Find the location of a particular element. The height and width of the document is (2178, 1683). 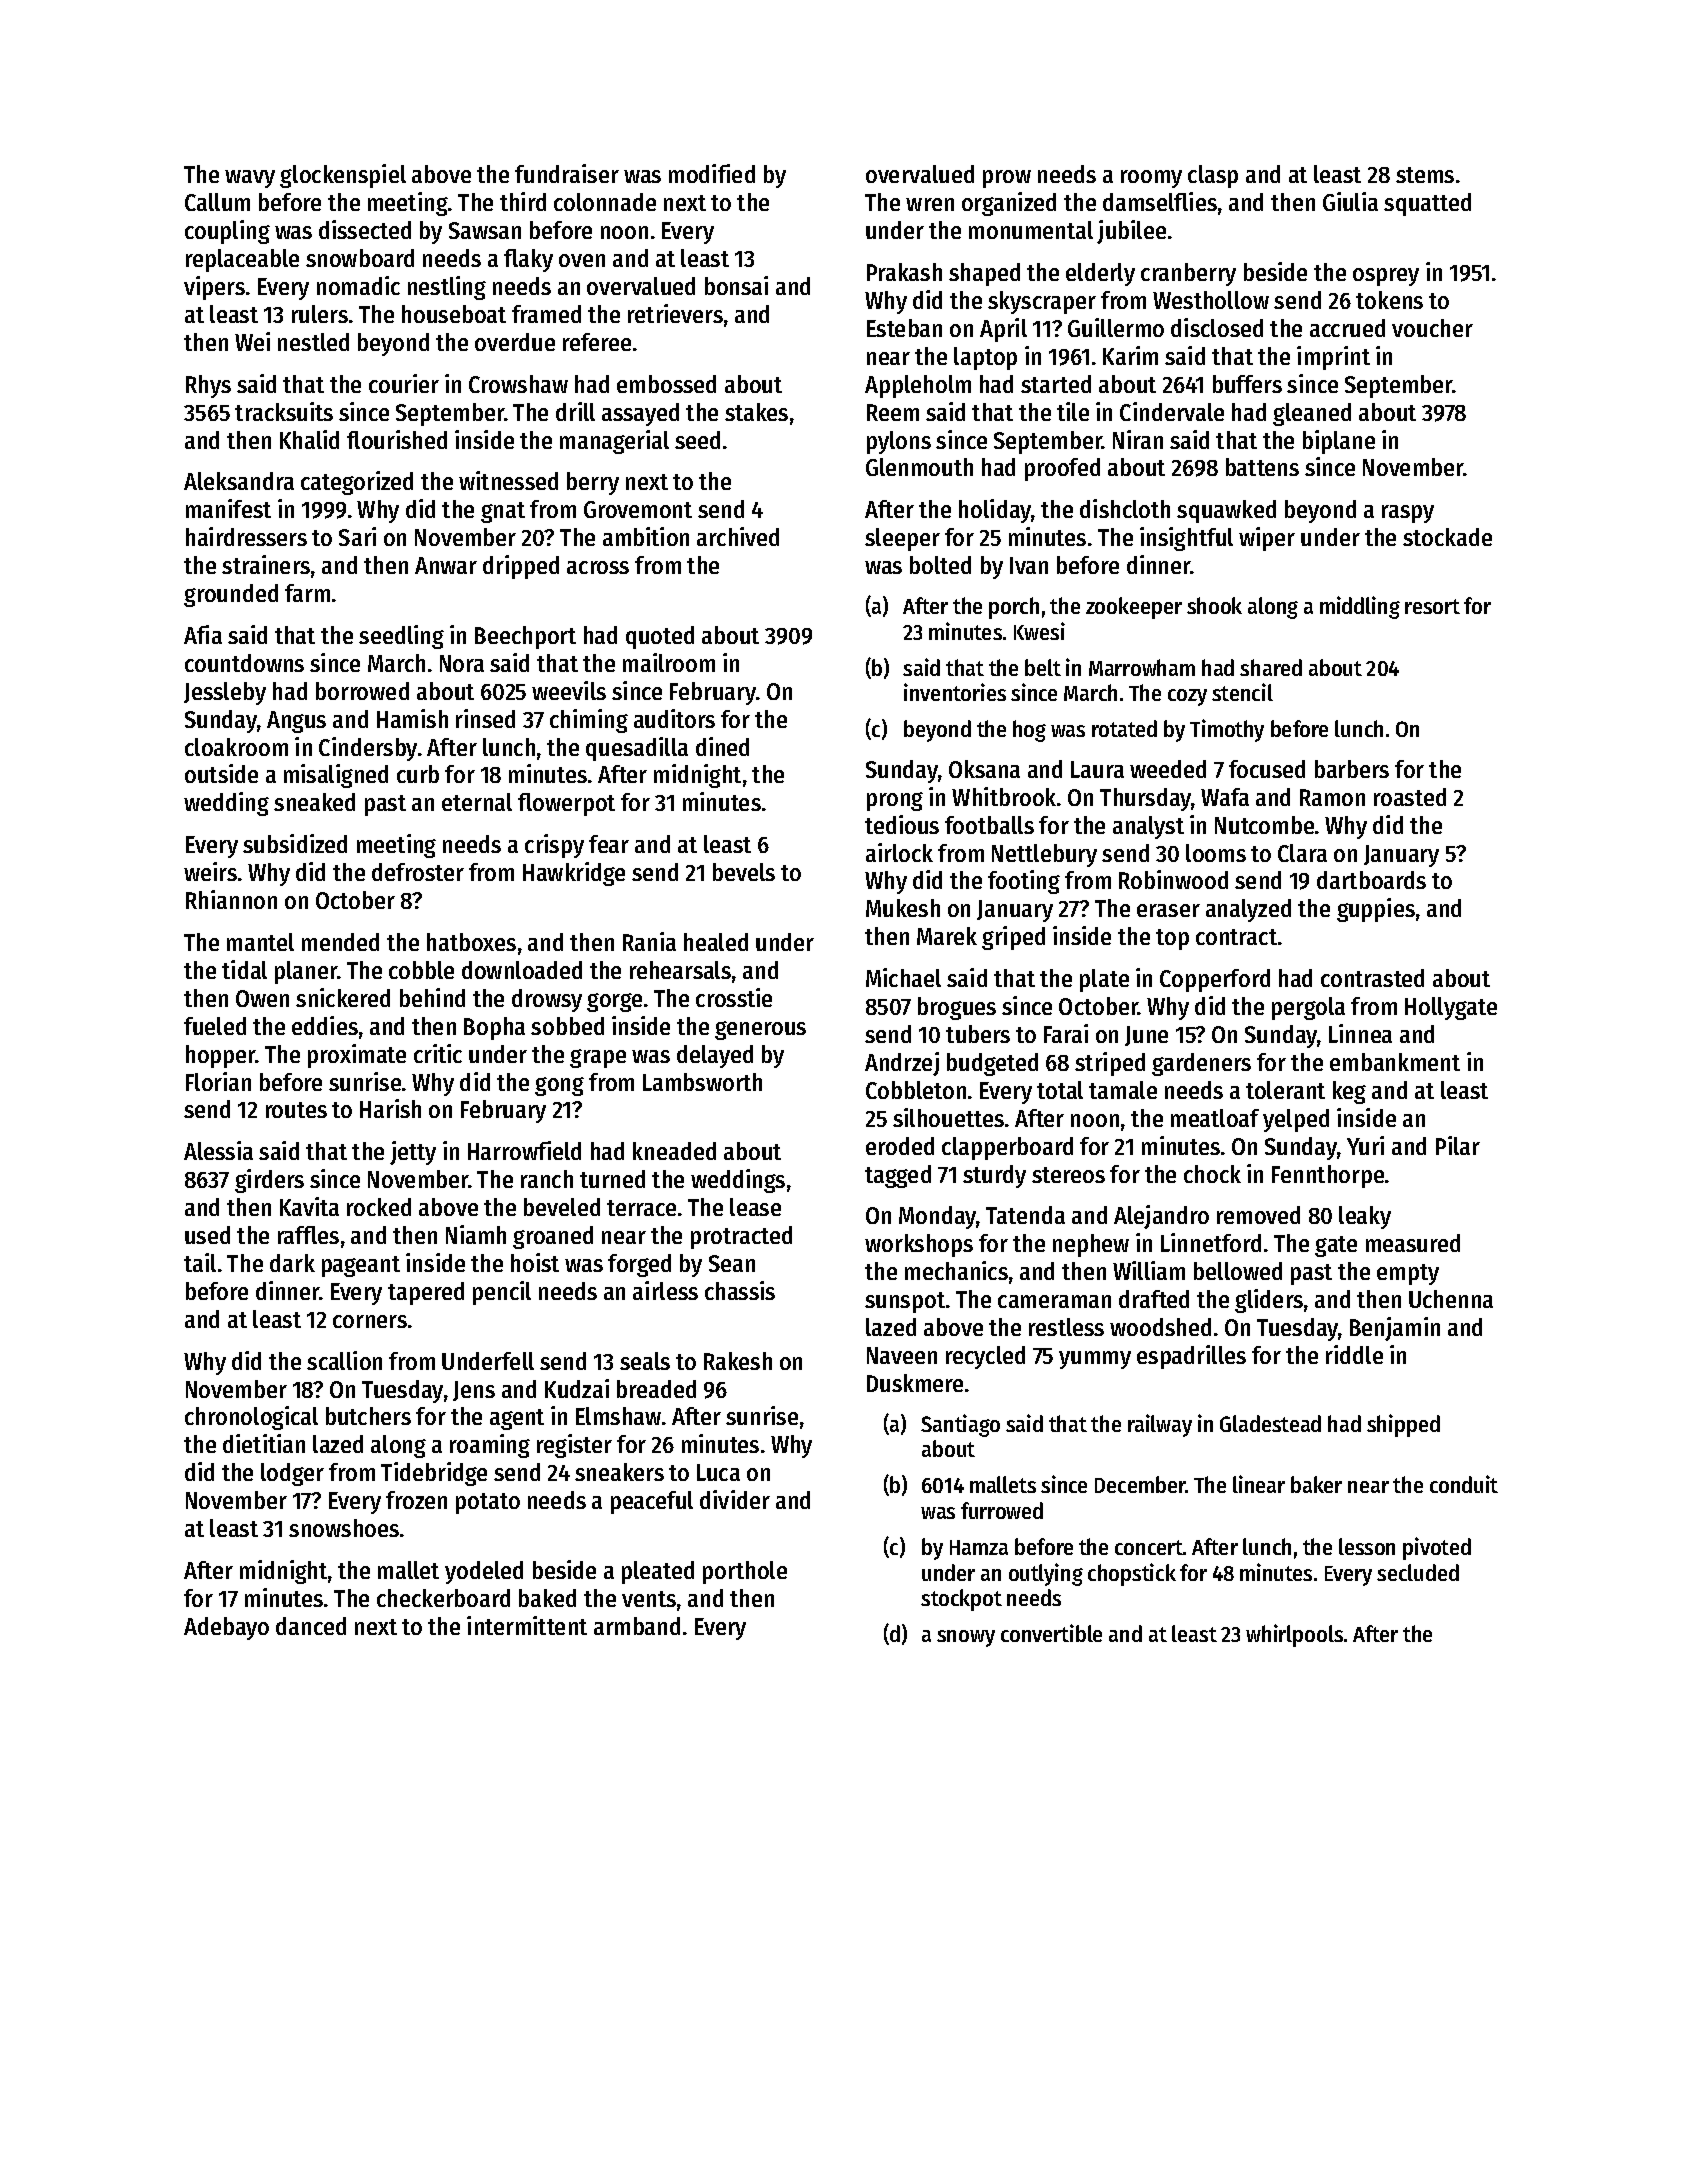

intermittent is located at coordinates (527, 1625).
